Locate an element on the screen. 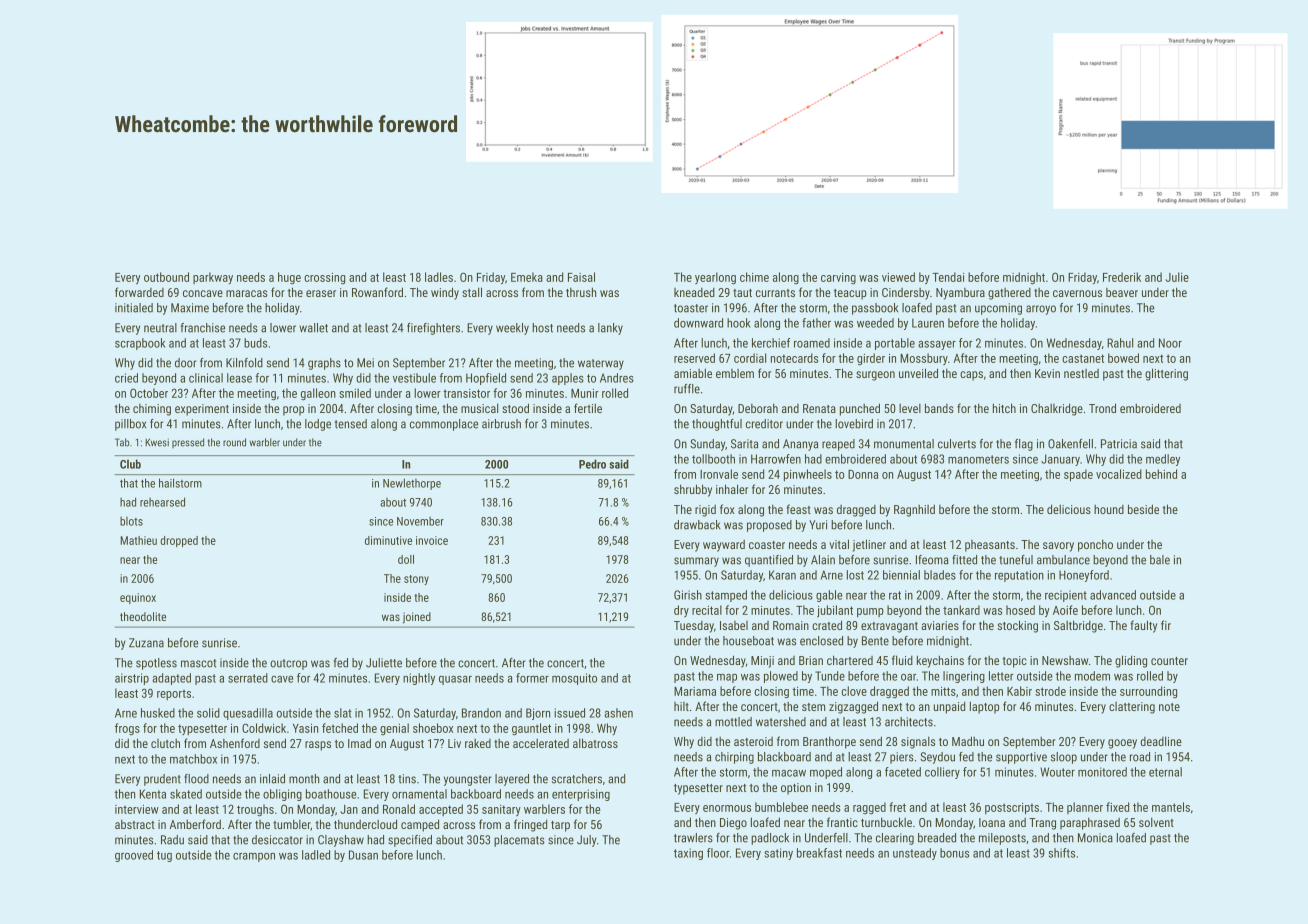 The height and width of the screenshot is (924, 1308). Dusan is located at coordinates (363, 855).
